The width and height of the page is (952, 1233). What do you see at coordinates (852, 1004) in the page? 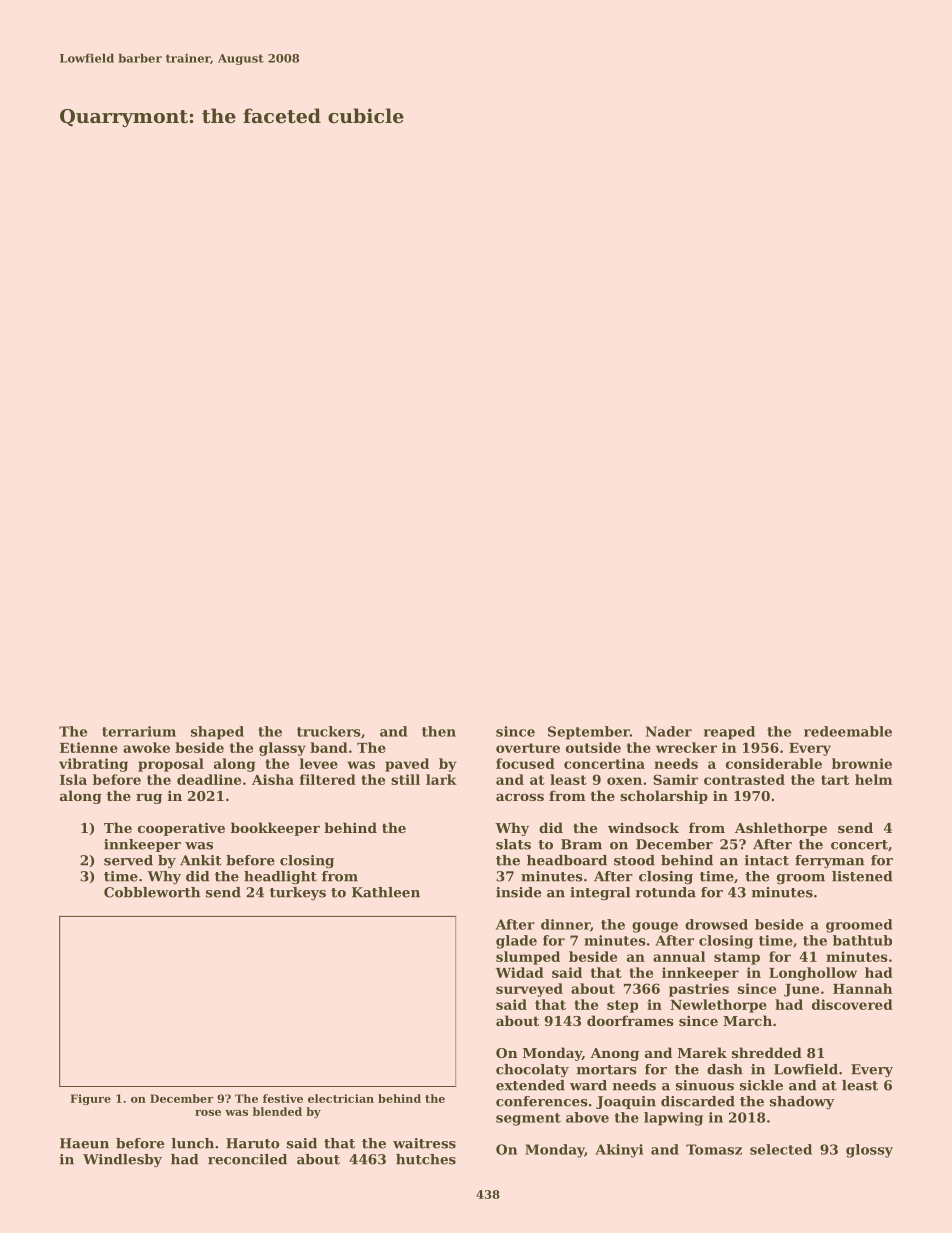
I see `discovered` at bounding box center [852, 1004].
